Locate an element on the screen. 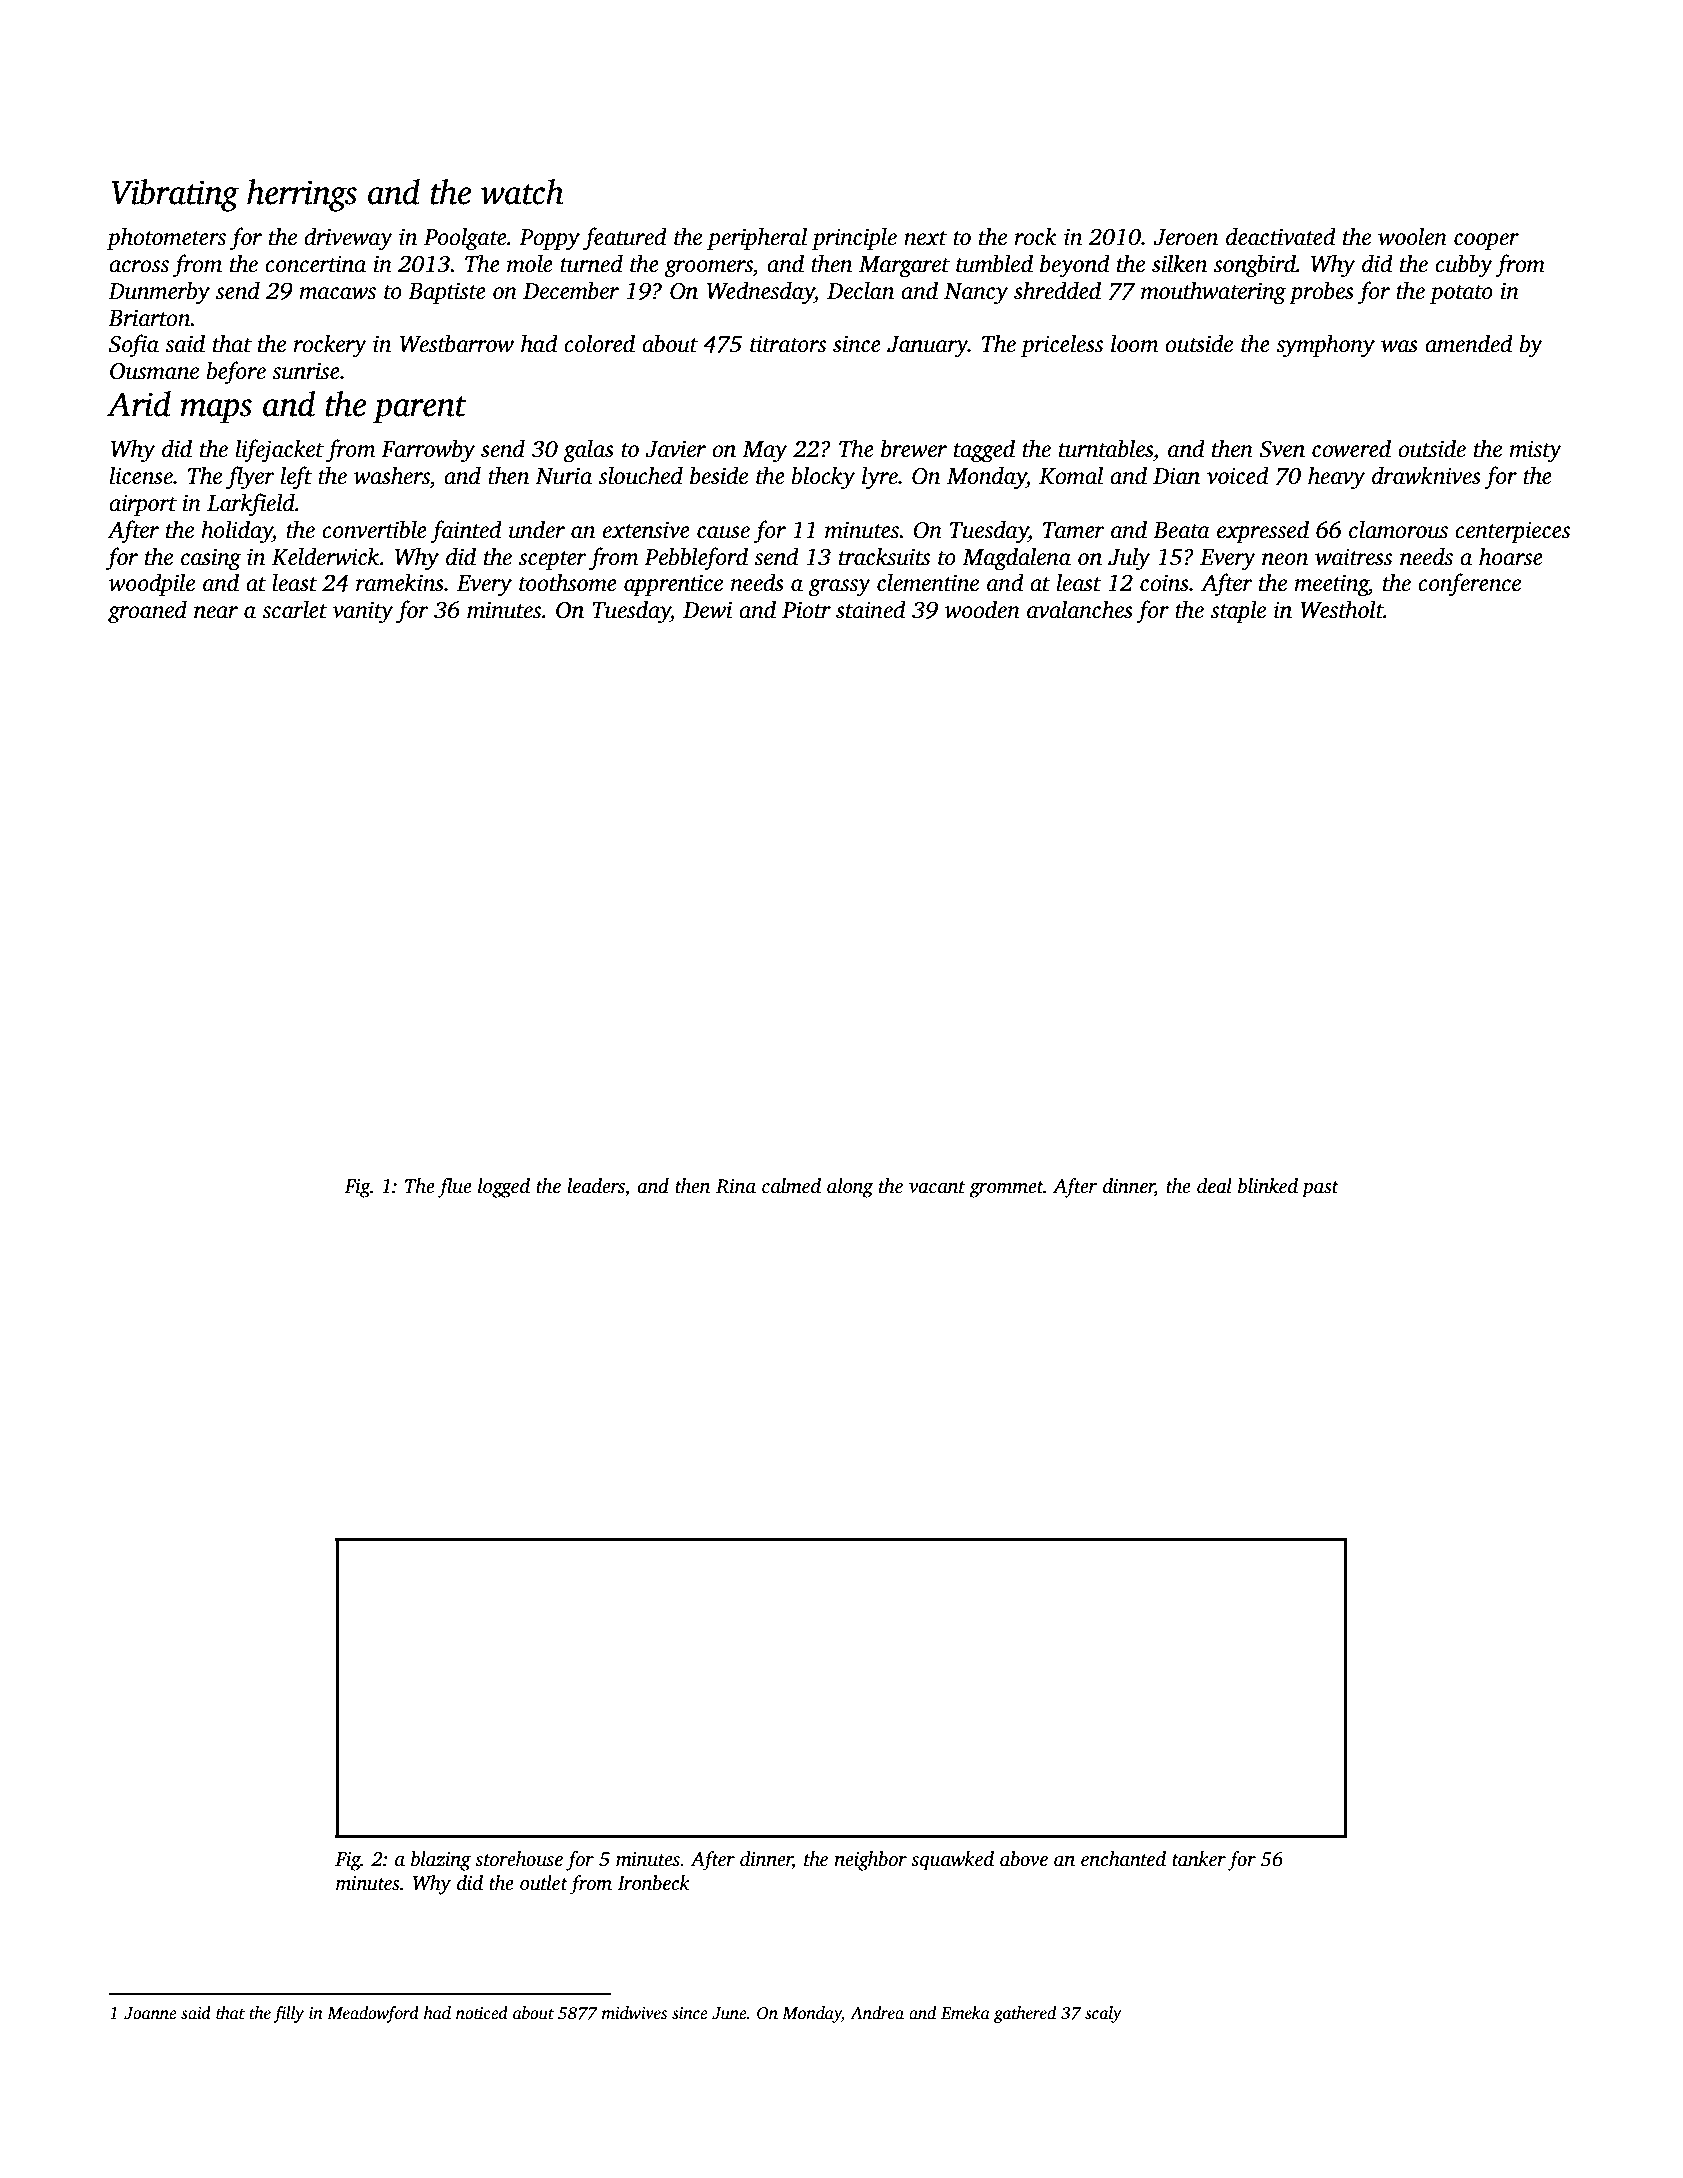  tanker is located at coordinates (1199, 1859).
